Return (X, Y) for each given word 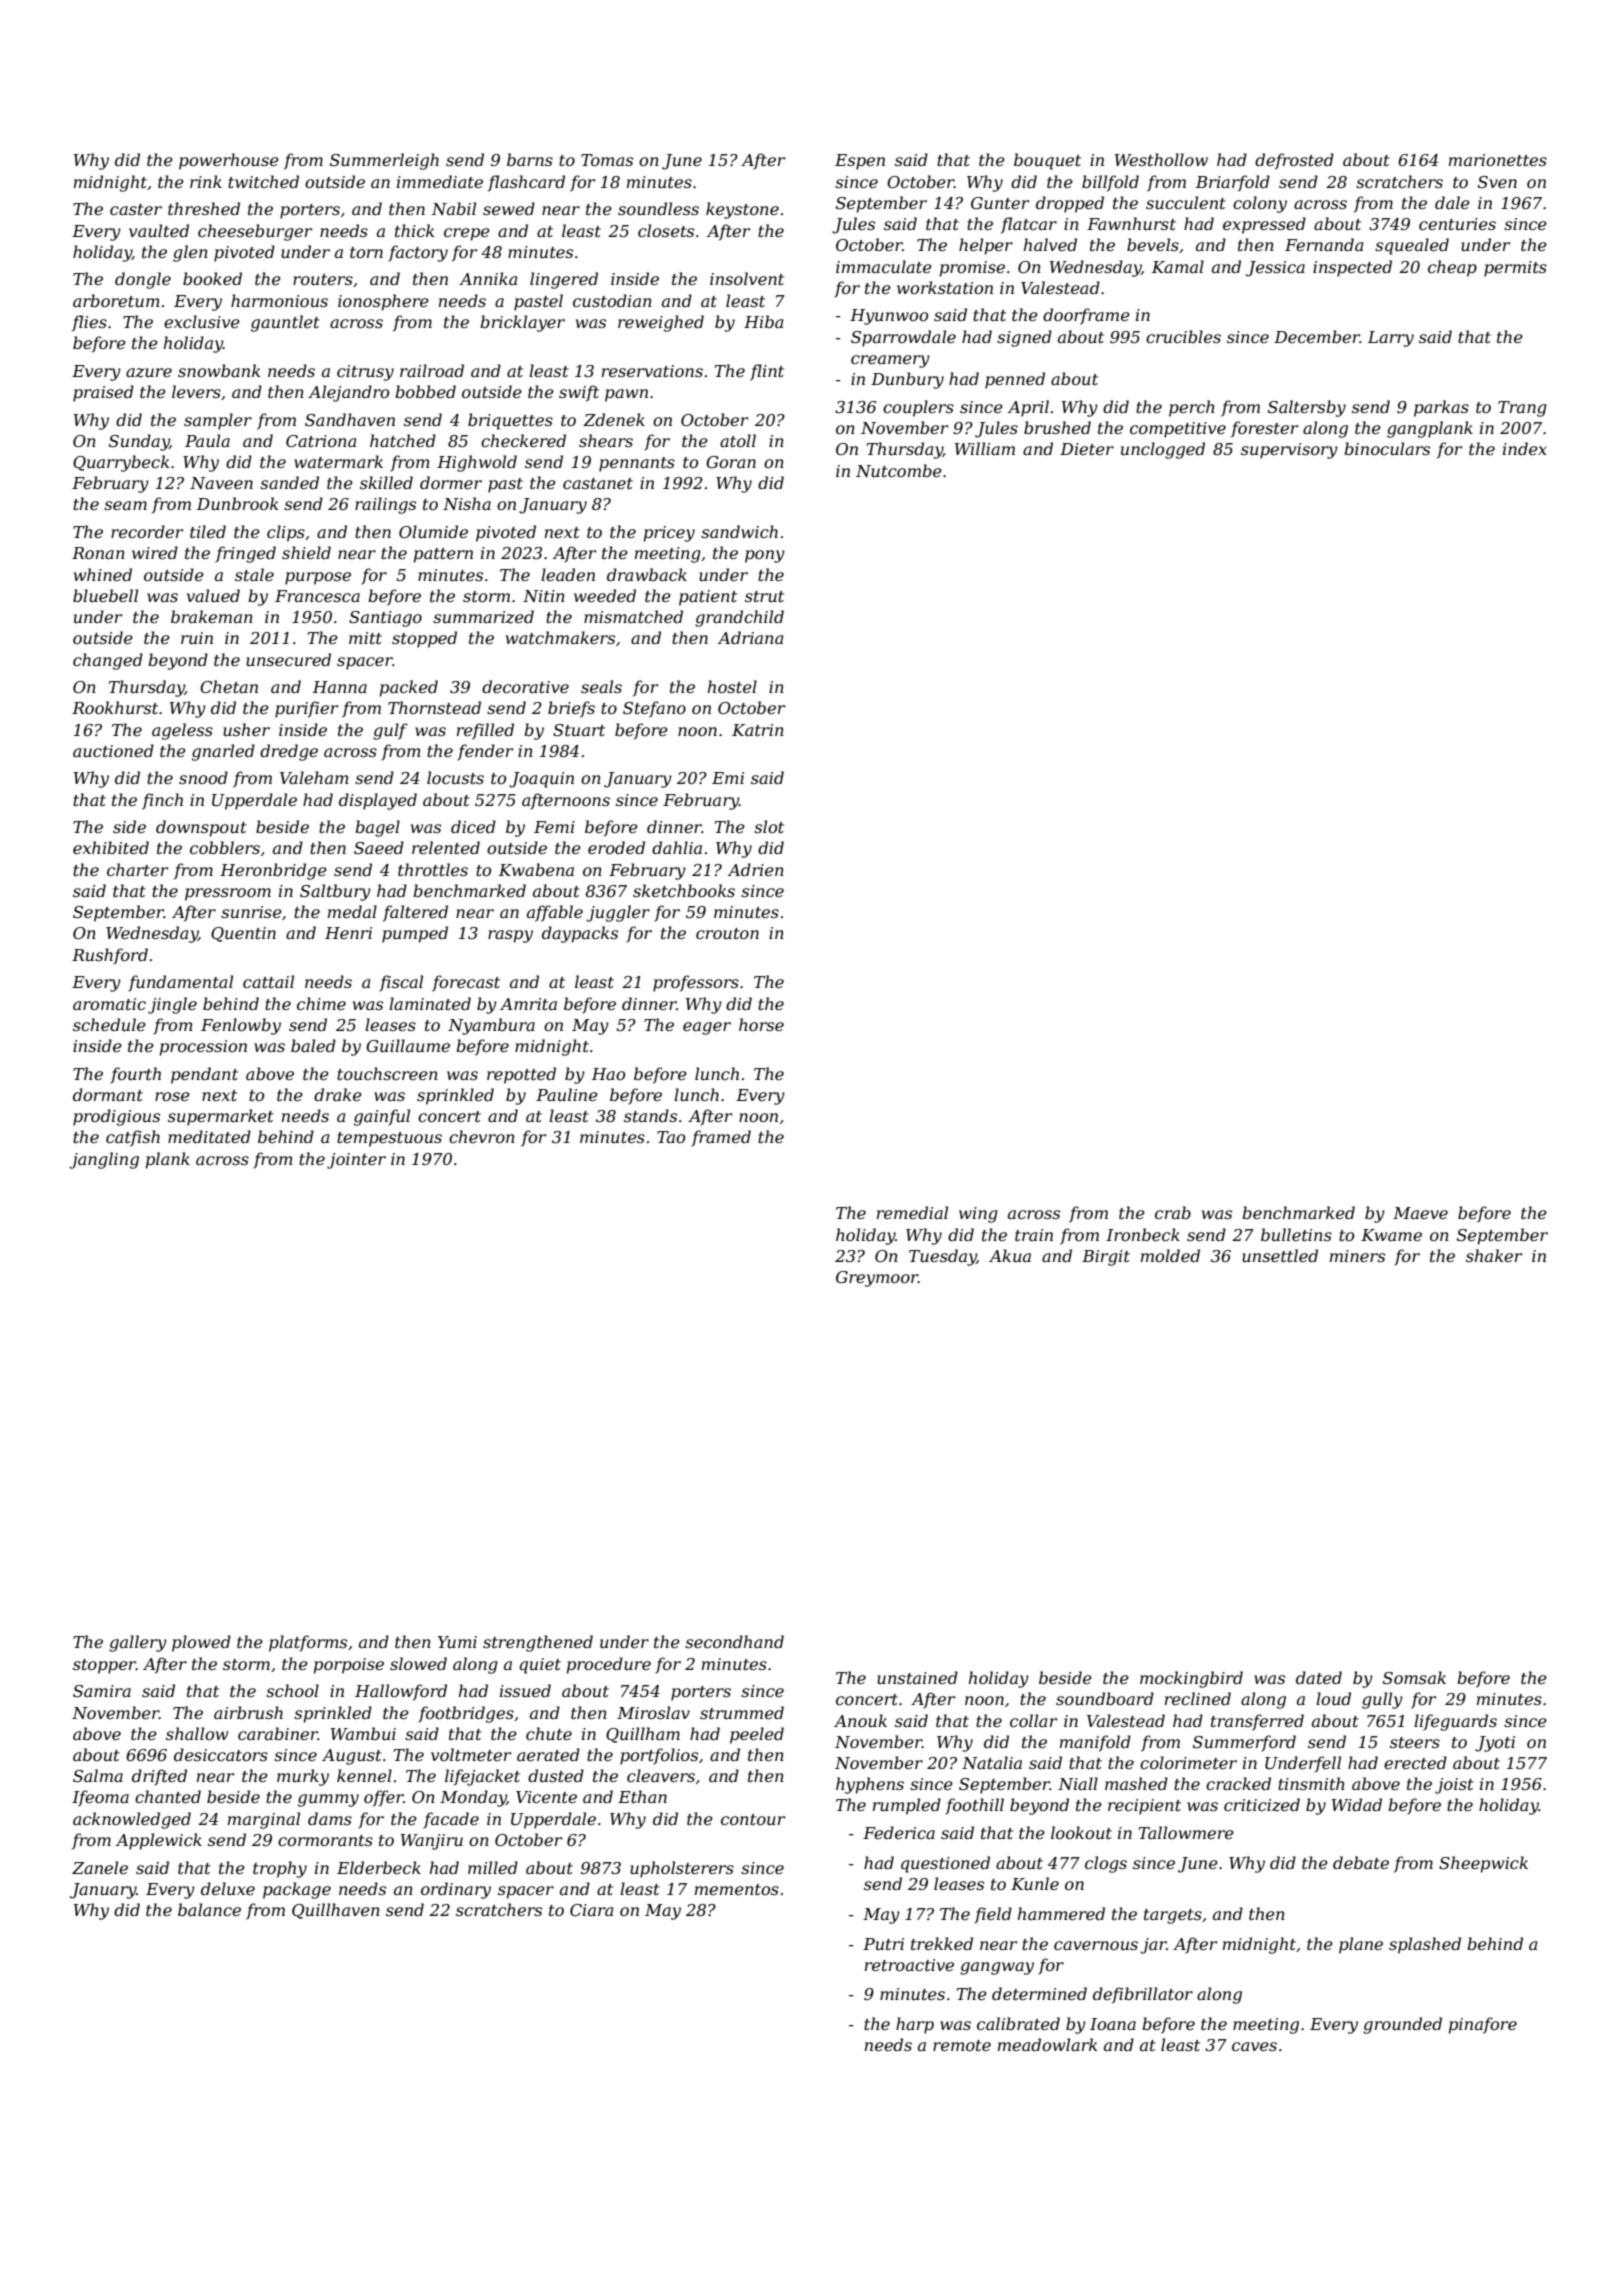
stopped (424, 639)
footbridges (466, 1714)
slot (769, 826)
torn (366, 252)
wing (978, 1215)
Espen (860, 162)
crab (1173, 1212)
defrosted (1294, 161)
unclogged (1163, 450)
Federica (899, 1832)
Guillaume (408, 1045)
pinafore (1483, 2025)
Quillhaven (336, 1911)
